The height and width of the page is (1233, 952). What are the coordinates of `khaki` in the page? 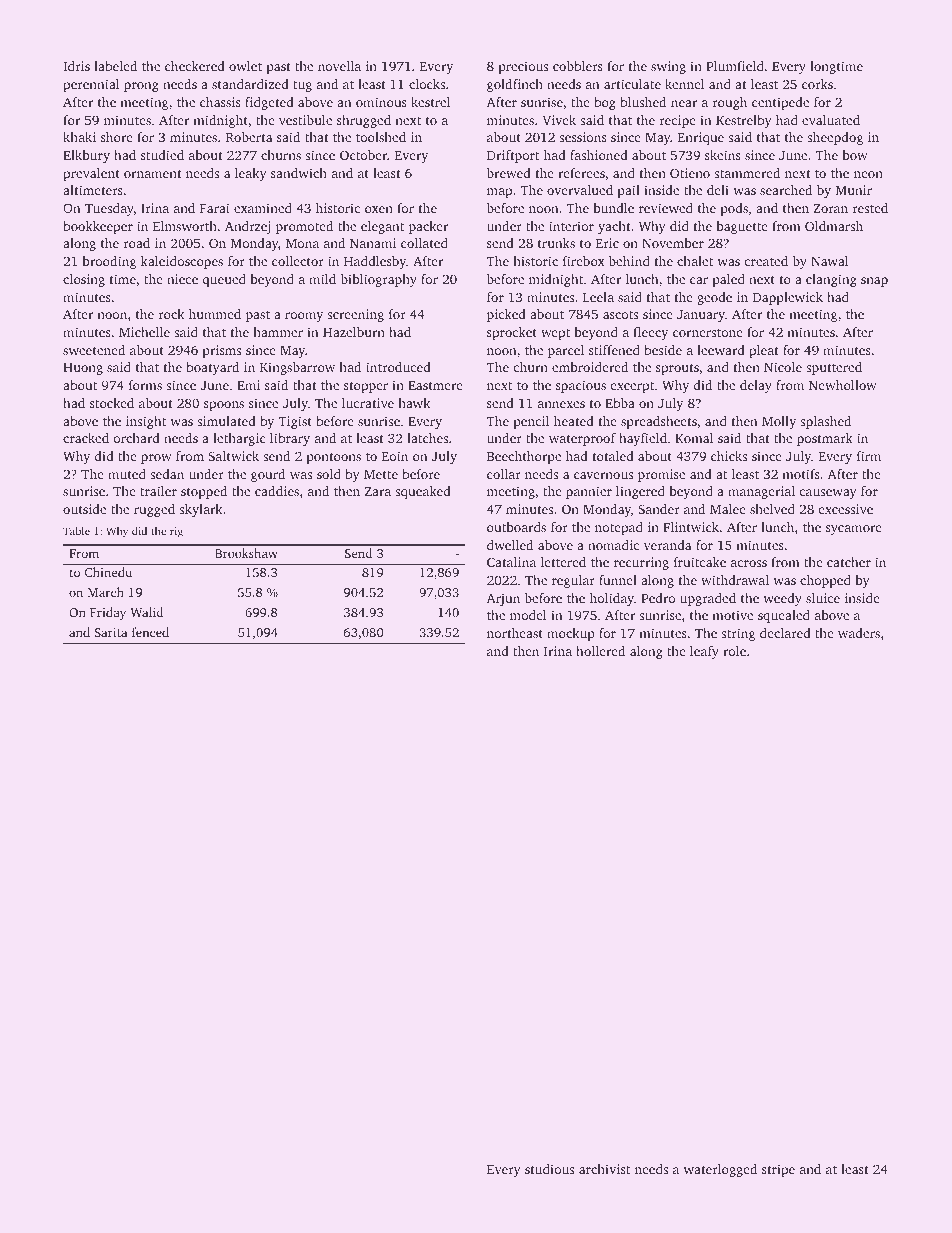 It's located at (79, 137).
